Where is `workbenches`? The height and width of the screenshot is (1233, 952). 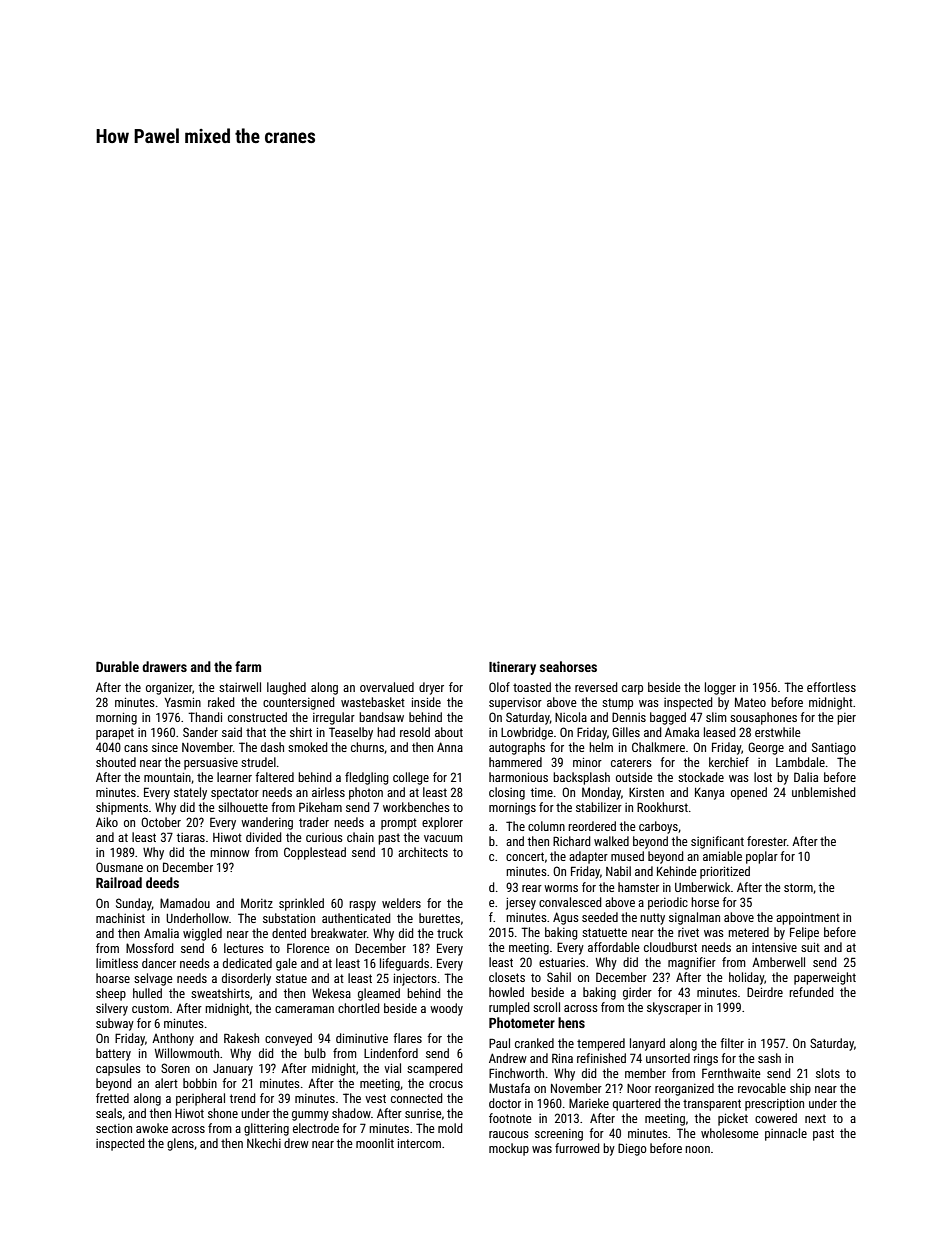 workbenches is located at coordinates (416, 807).
